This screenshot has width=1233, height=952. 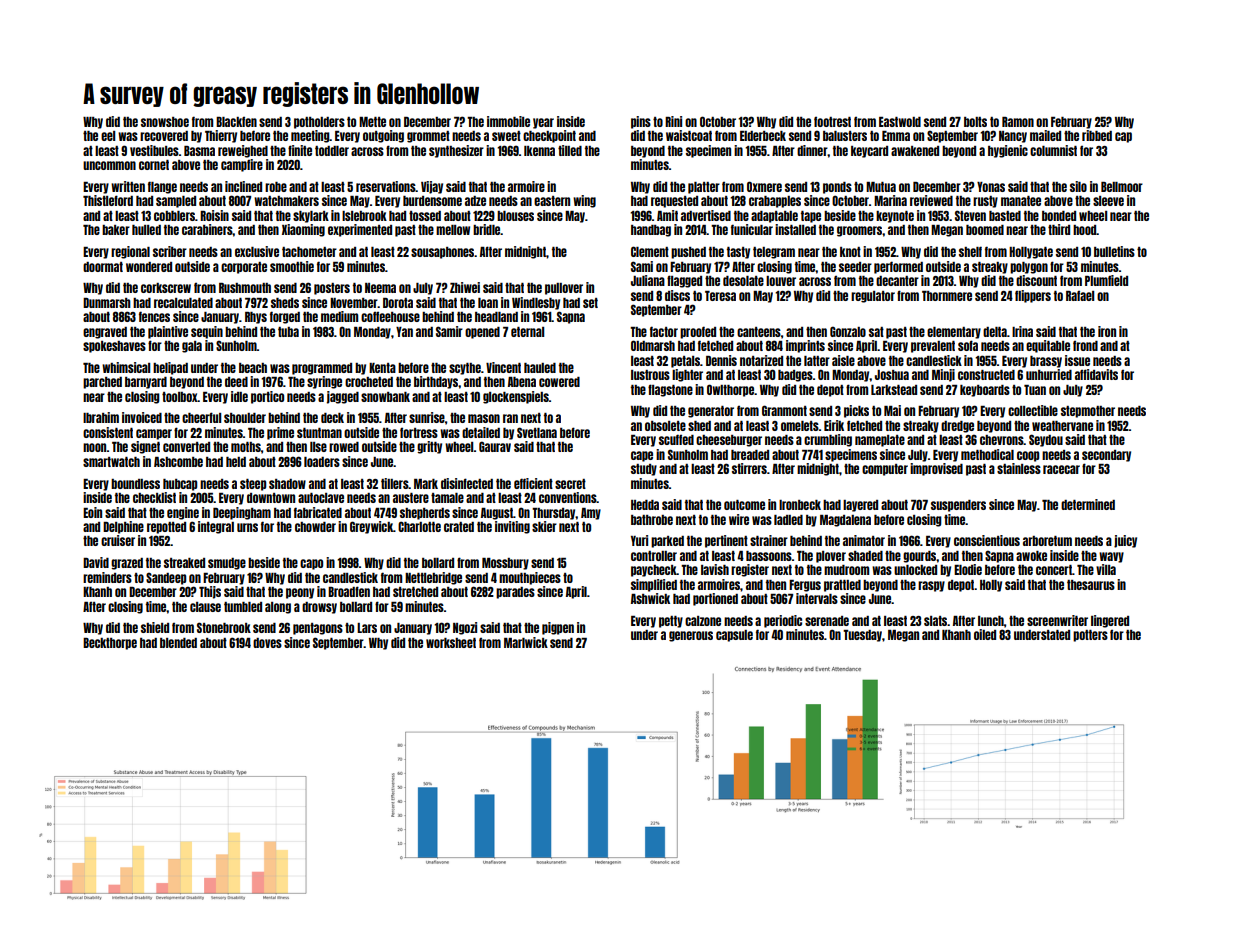 What do you see at coordinates (1053, 150) in the screenshot?
I see `columnist` at bounding box center [1053, 150].
